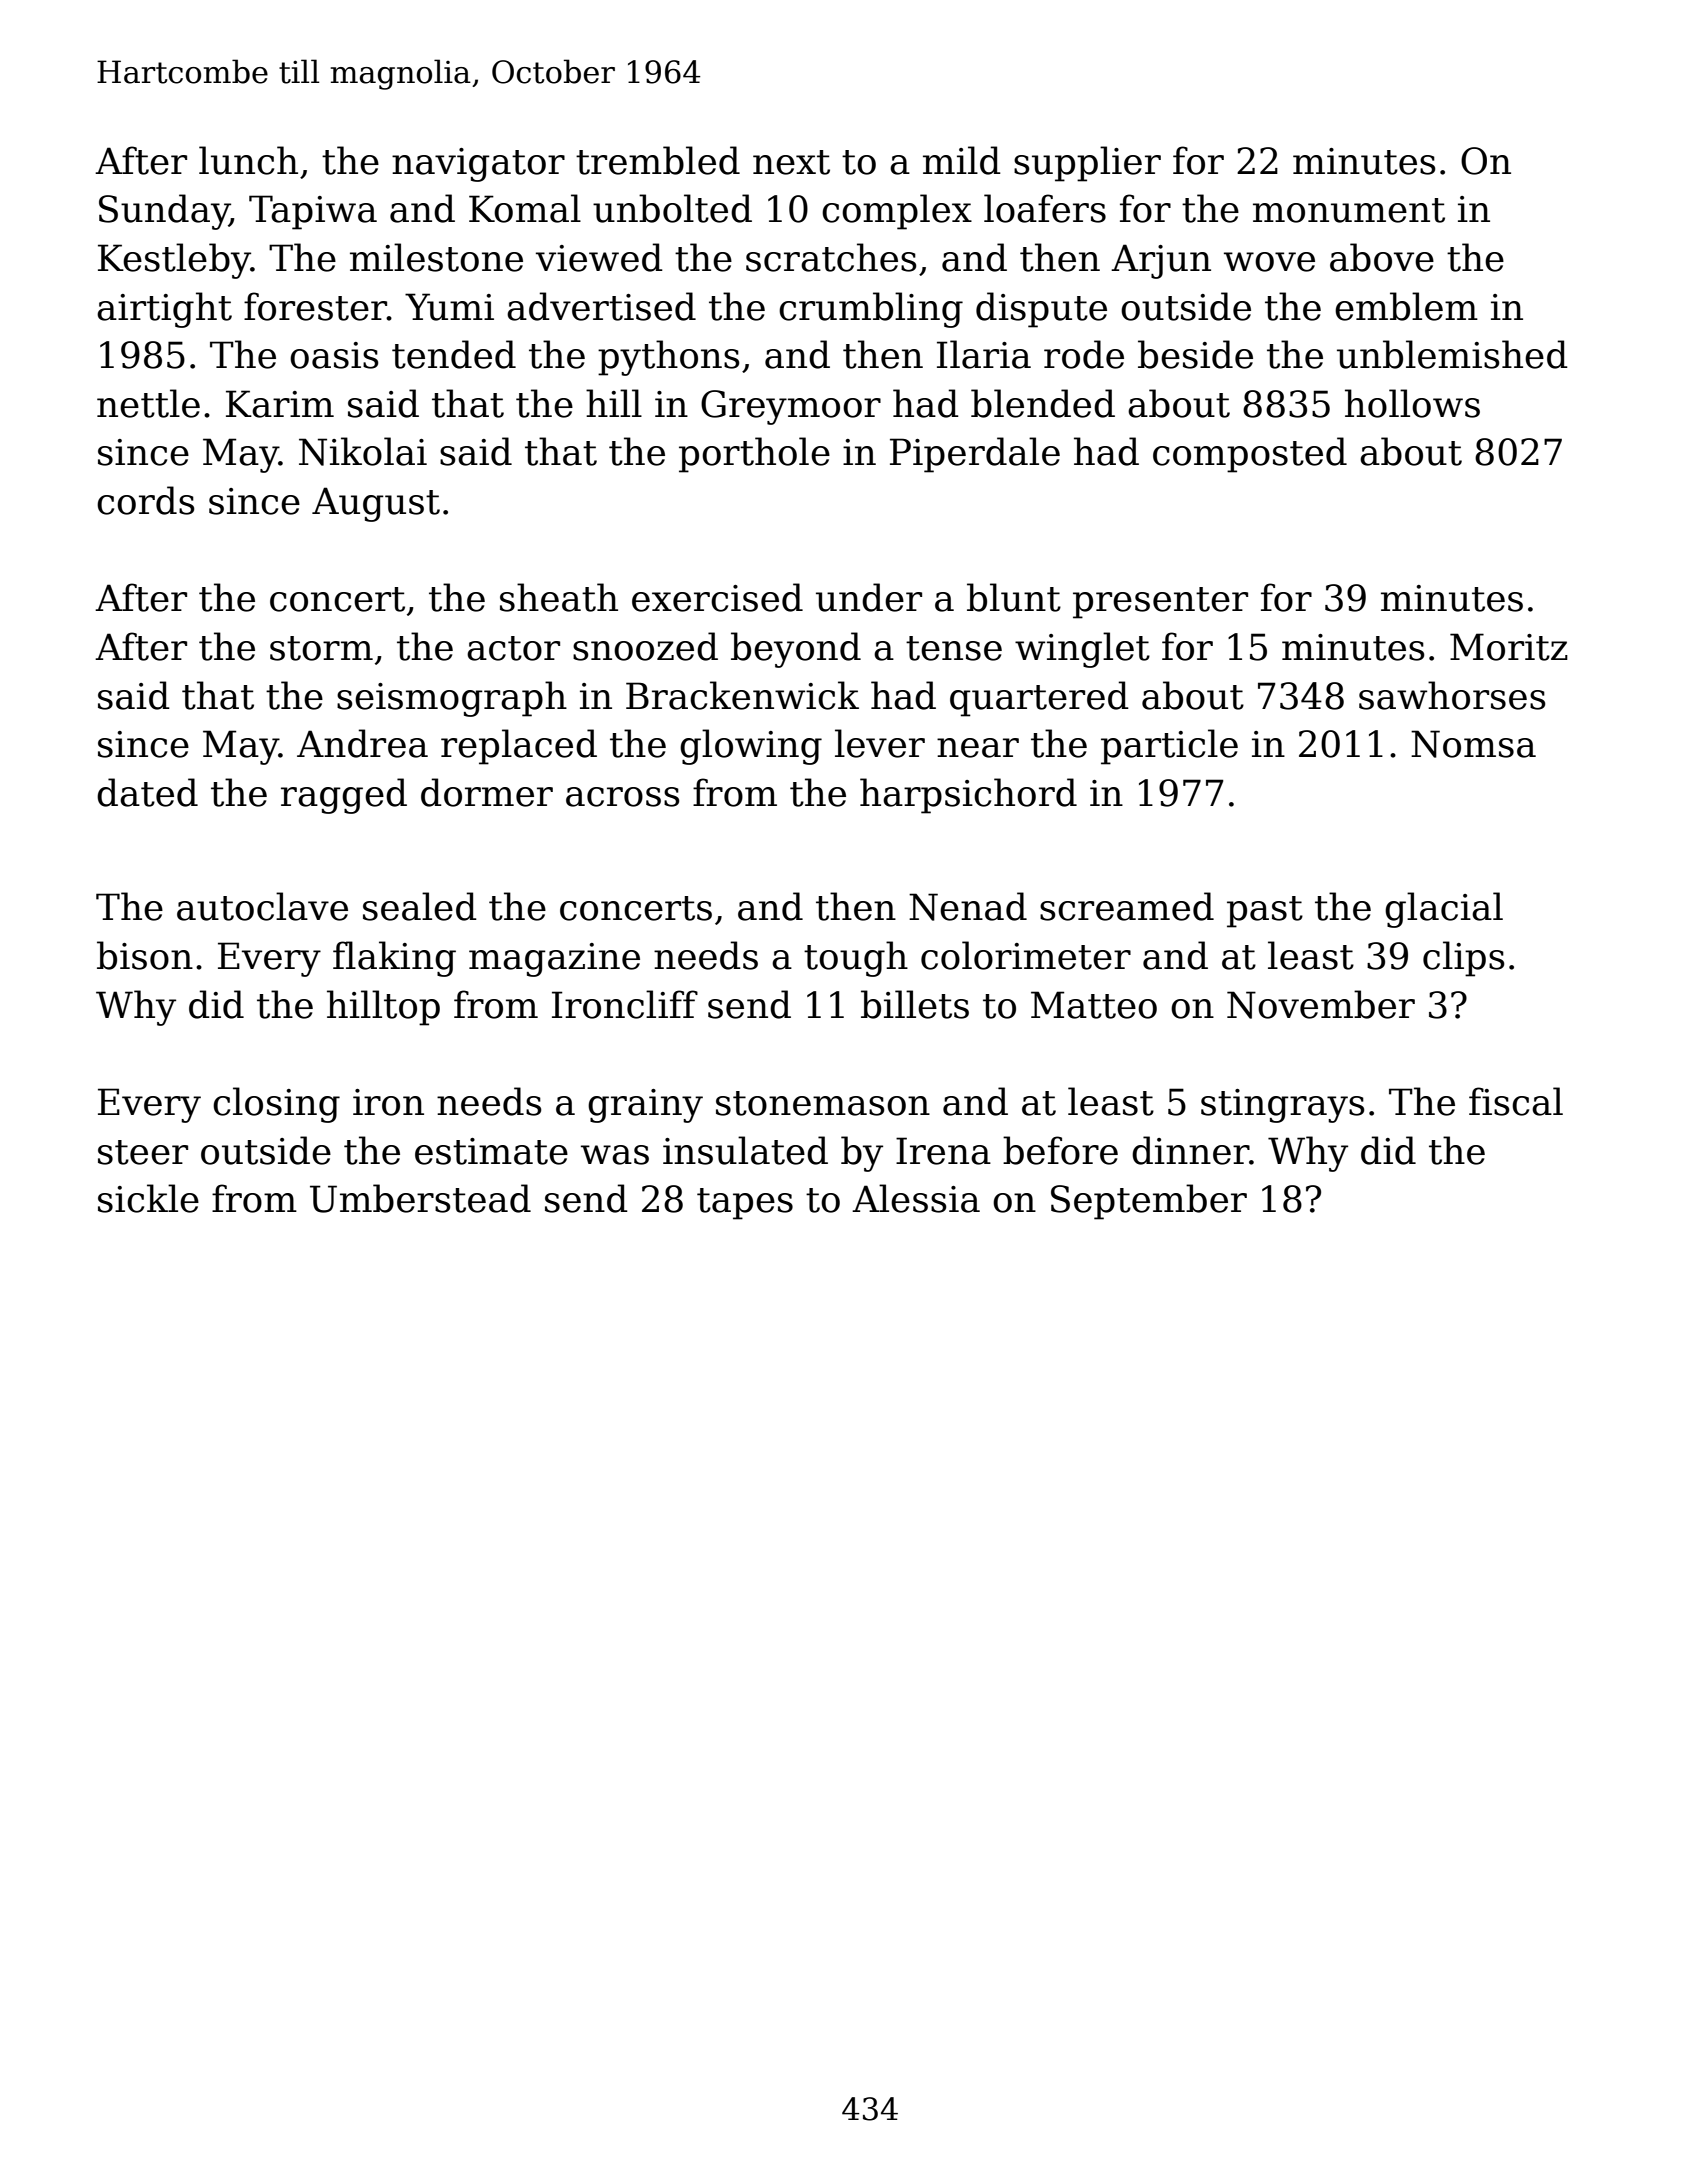 The width and height of the screenshot is (1683, 2178). I want to click on exercised, so click(717, 597).
